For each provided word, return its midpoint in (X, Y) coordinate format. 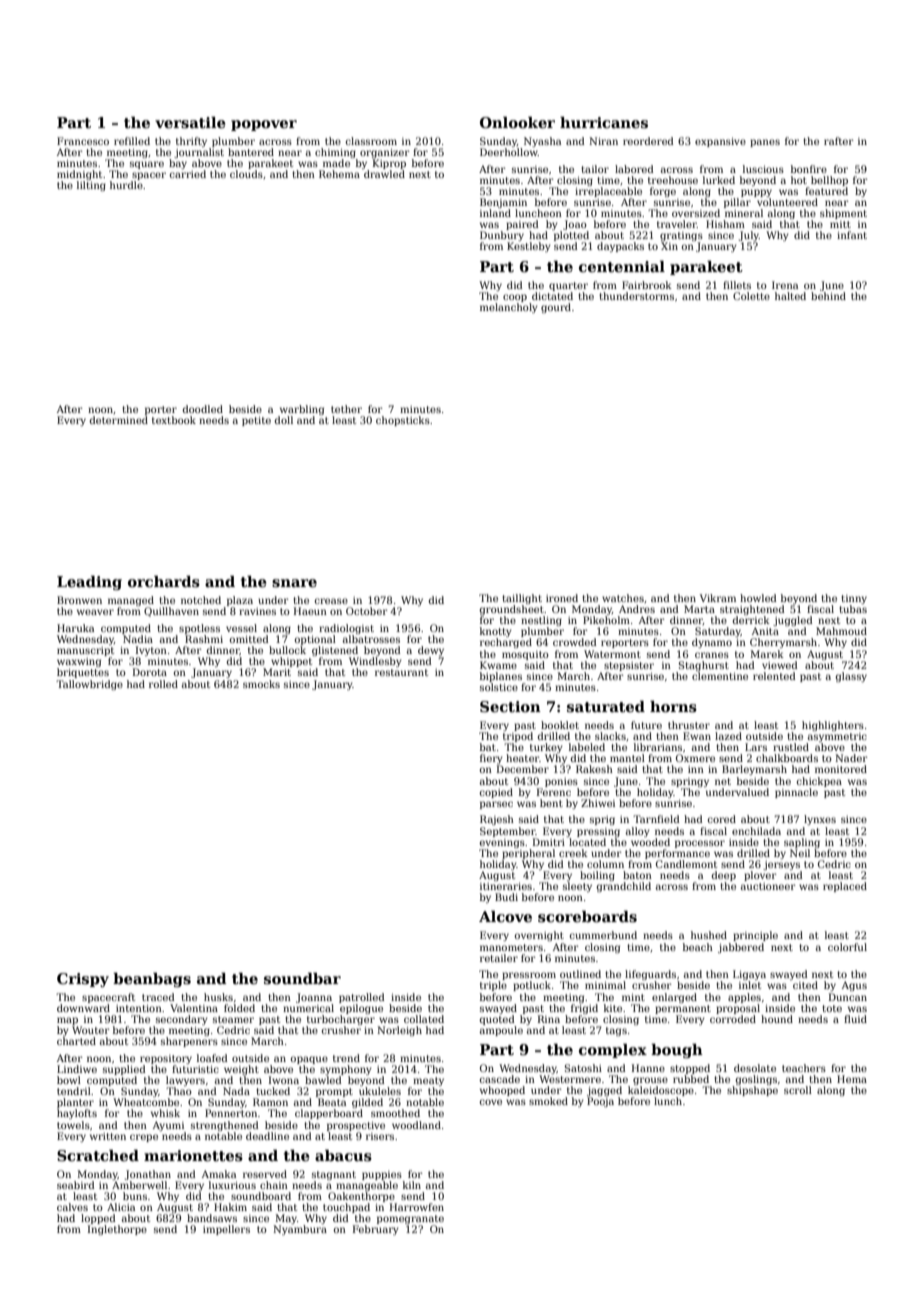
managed (131, 601)
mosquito (525, 655)
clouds (246, 174)
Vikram (718, 598)
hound (777, 1019)
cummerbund (603, 935)
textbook (174, 420)
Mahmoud (841, 631)
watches (623, 598)
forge (663, 192)
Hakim (230, 1207)
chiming (335, 153)
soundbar (302, 978)
